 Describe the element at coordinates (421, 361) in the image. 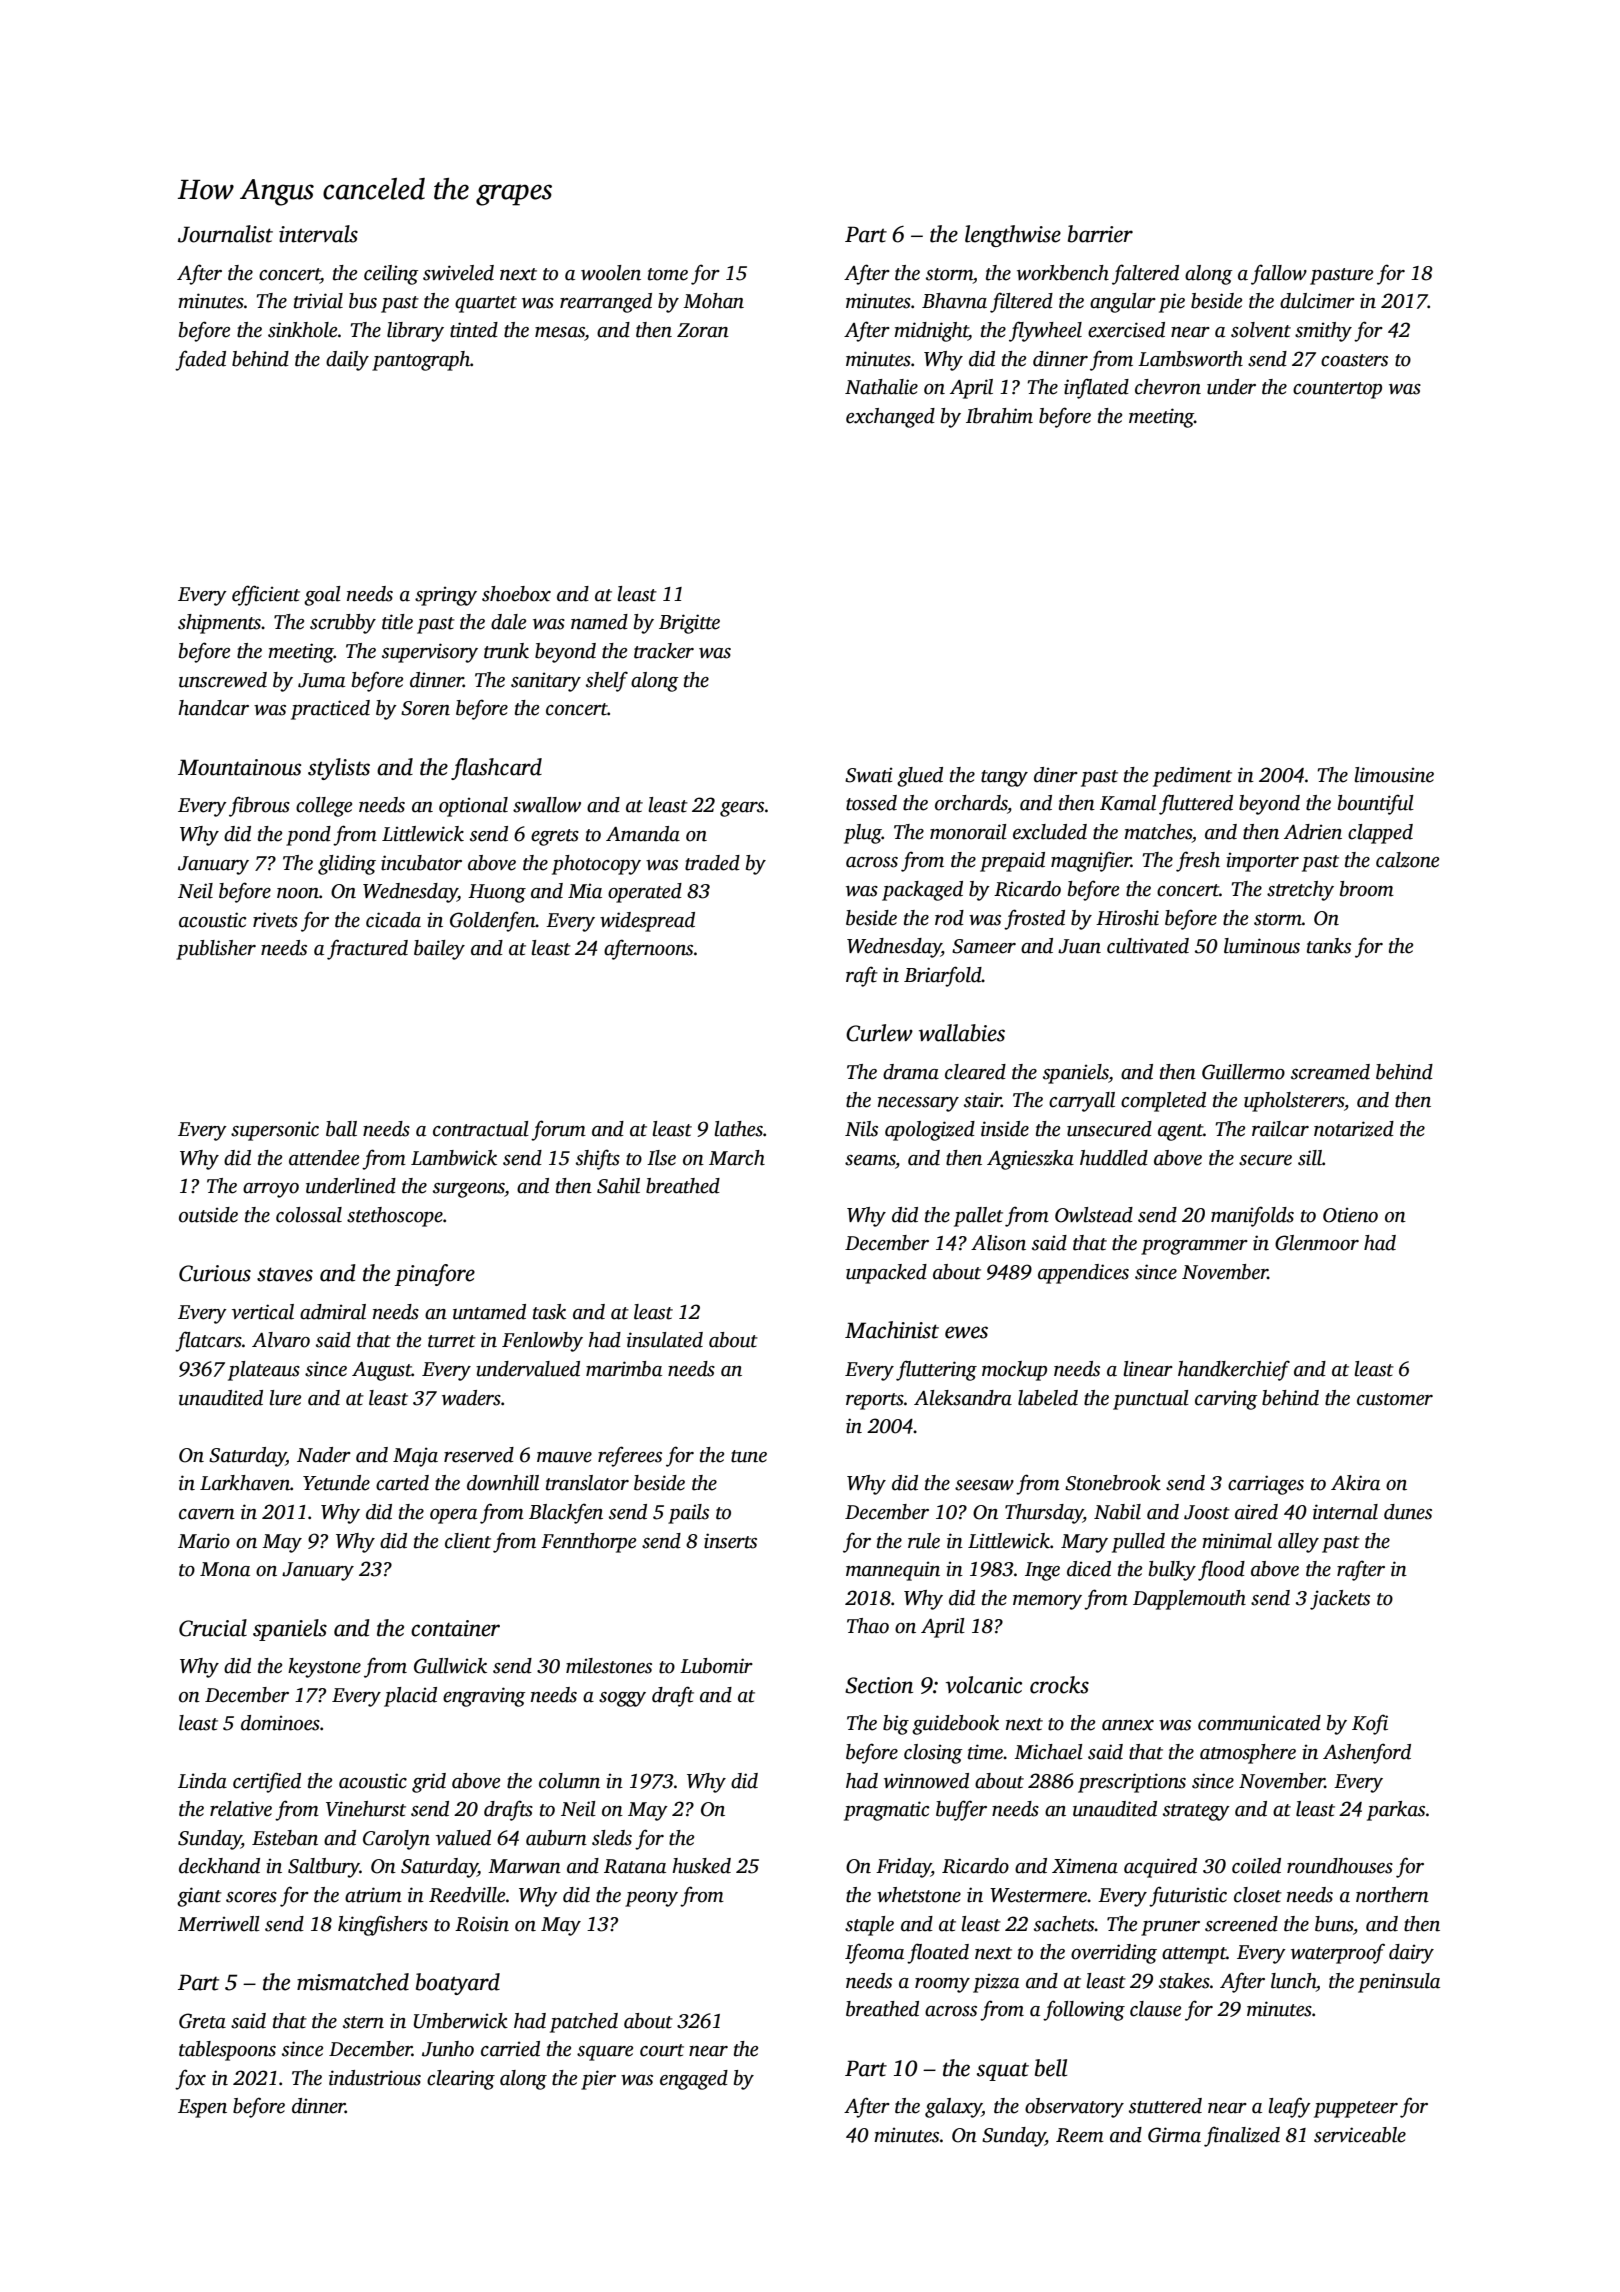

I see `pantograph` at that location.
